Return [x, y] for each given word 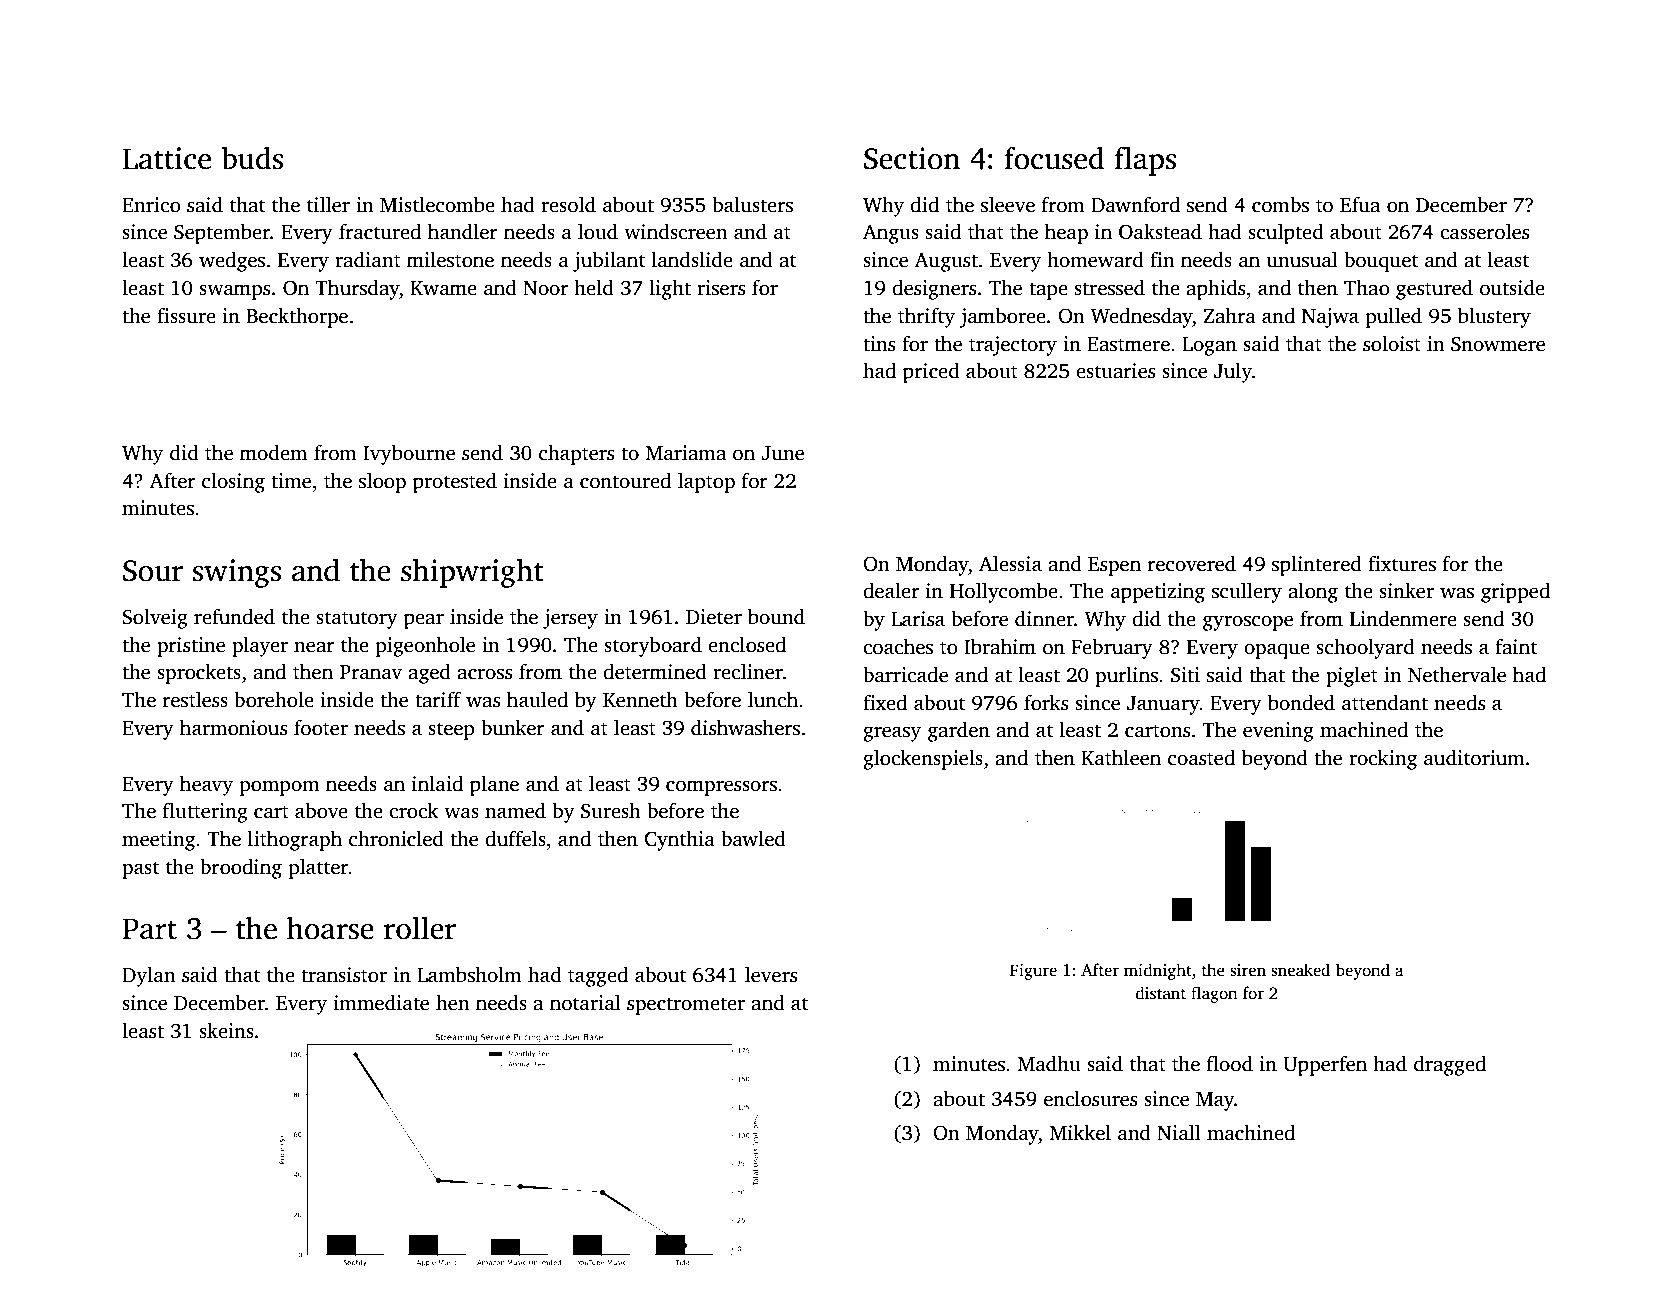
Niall [1179, 1133]
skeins [226, 1031]
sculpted [1286, 233]
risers [721, 288]
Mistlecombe [437, 204]
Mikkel [1080, 1132]
